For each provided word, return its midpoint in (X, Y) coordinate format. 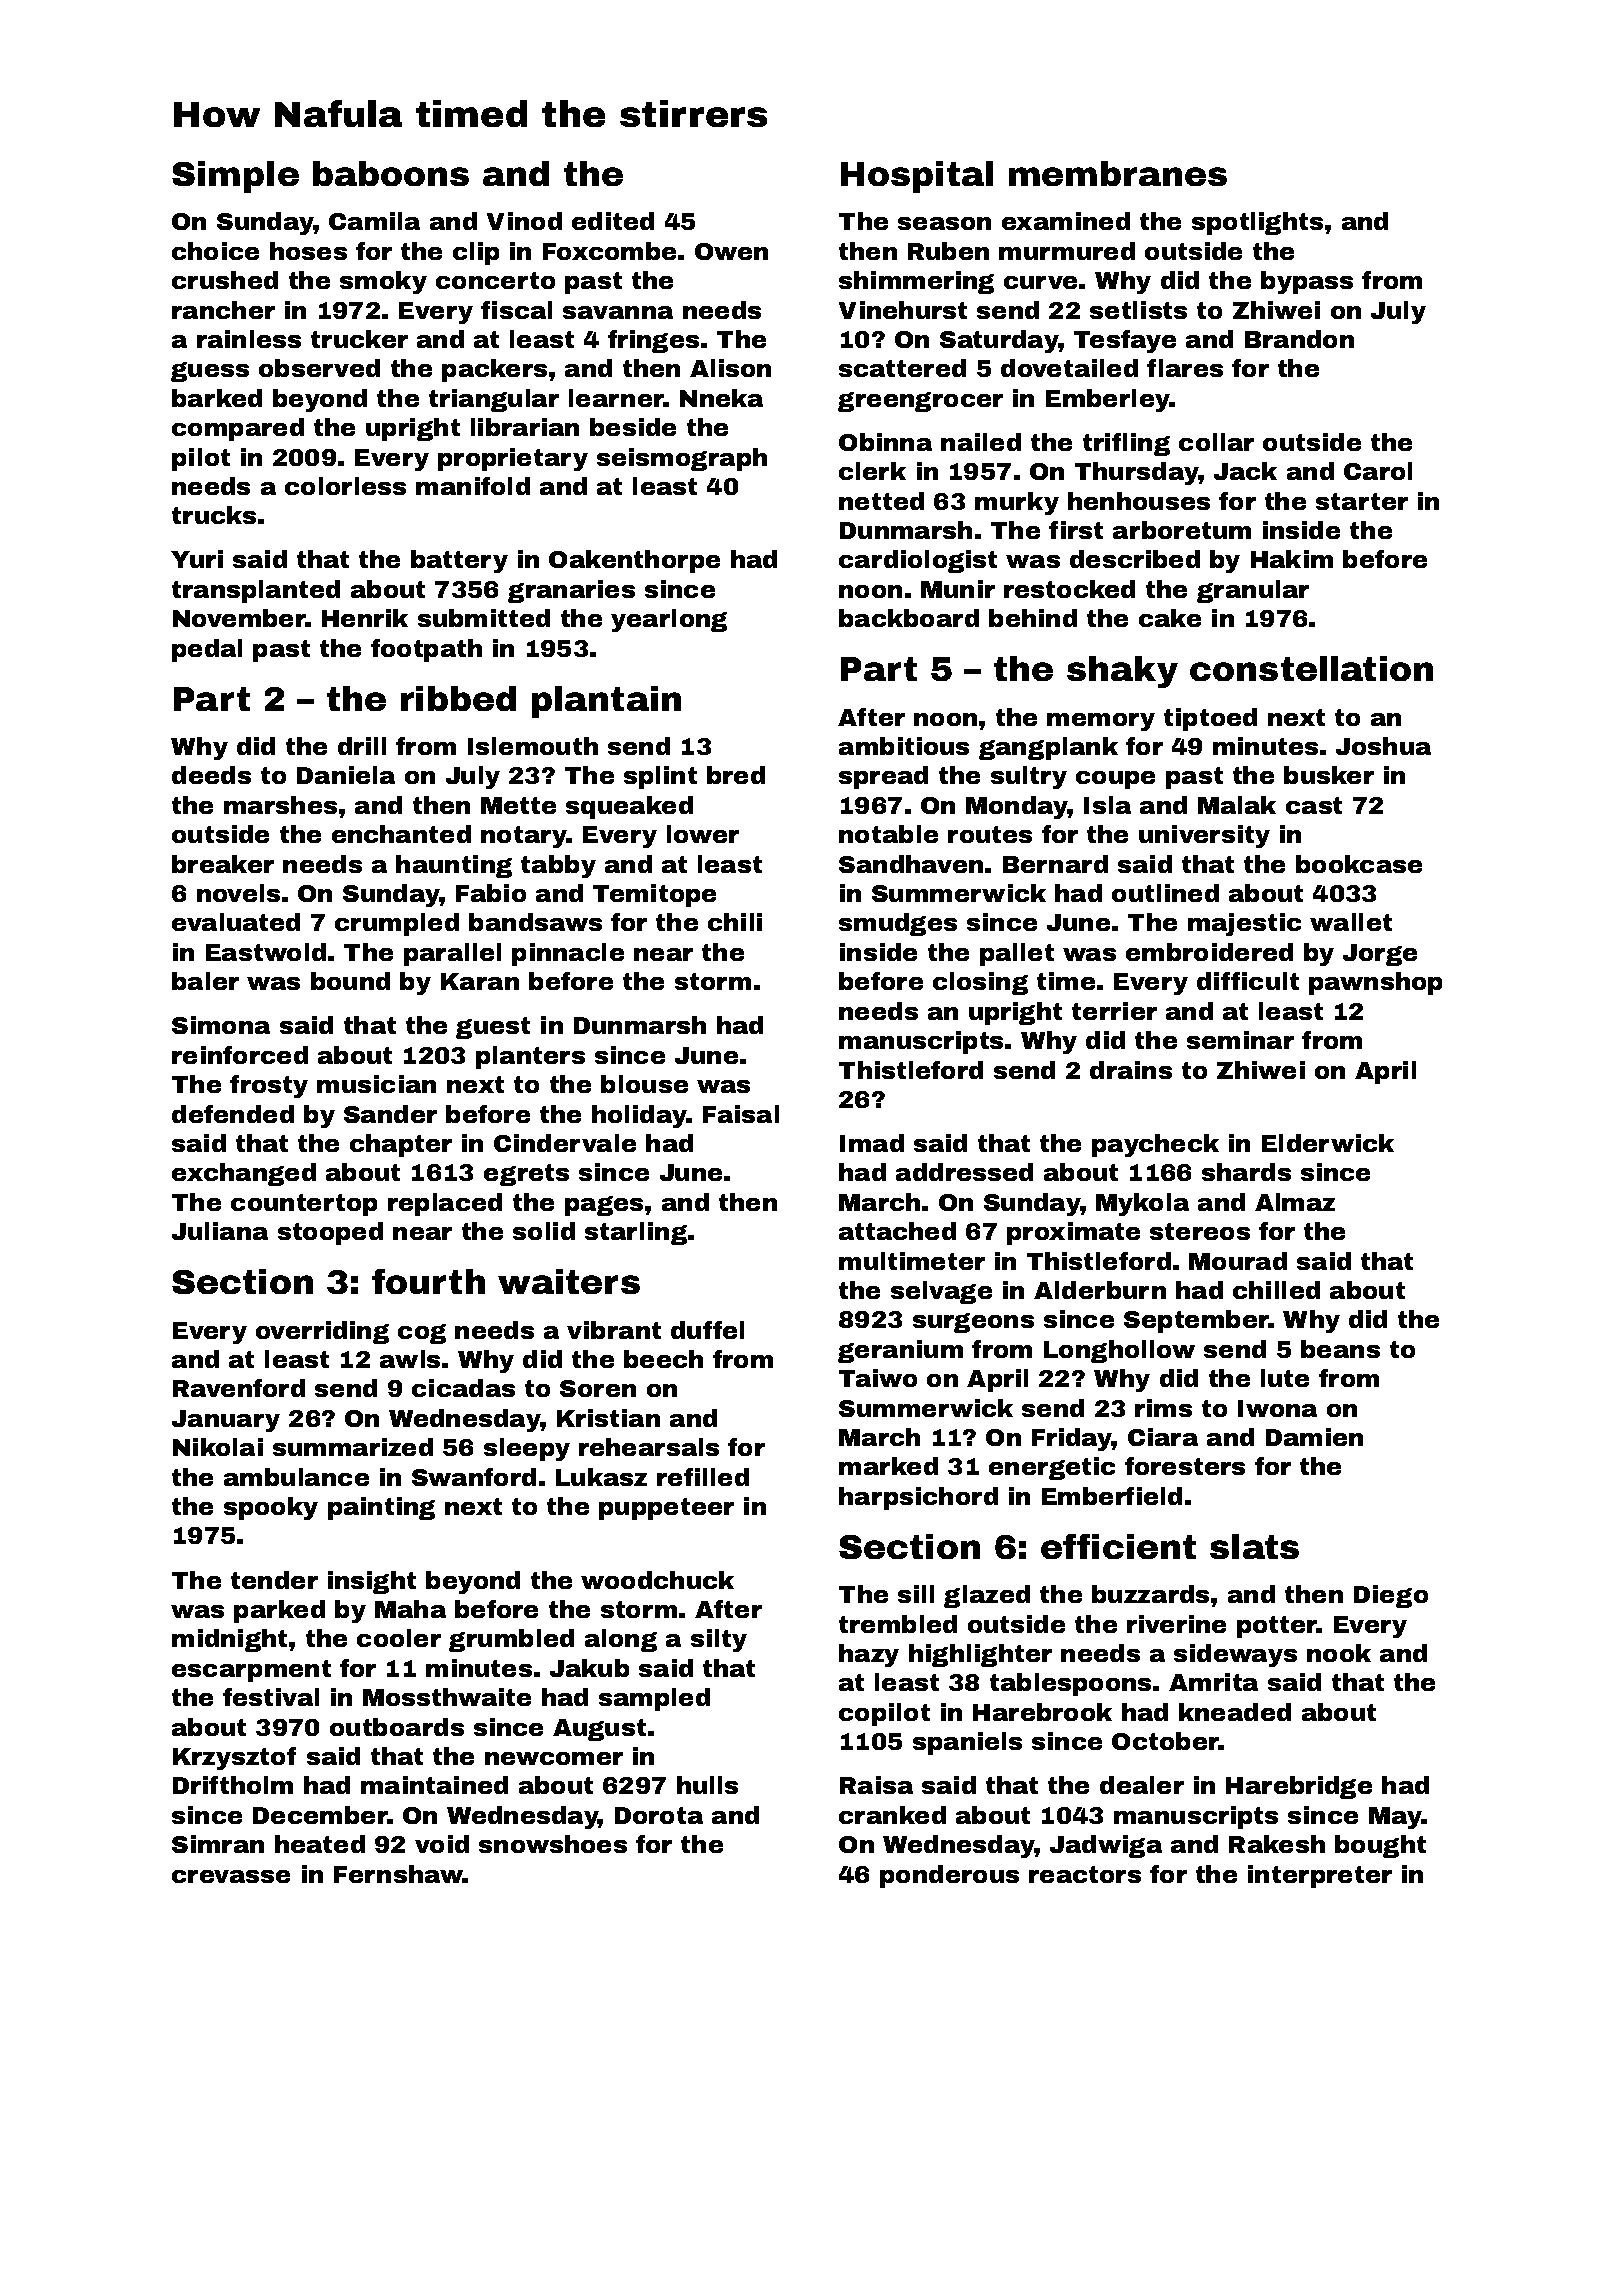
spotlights (1257, 223)
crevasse (231, 1876)
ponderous (949, 1876)
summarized (353, 1447)
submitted (484, 618)
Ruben (948, 251)
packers (494, 370)
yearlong (669, 620)
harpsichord (918, 1498)
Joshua (1383, 746)
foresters (1185, 1466)
